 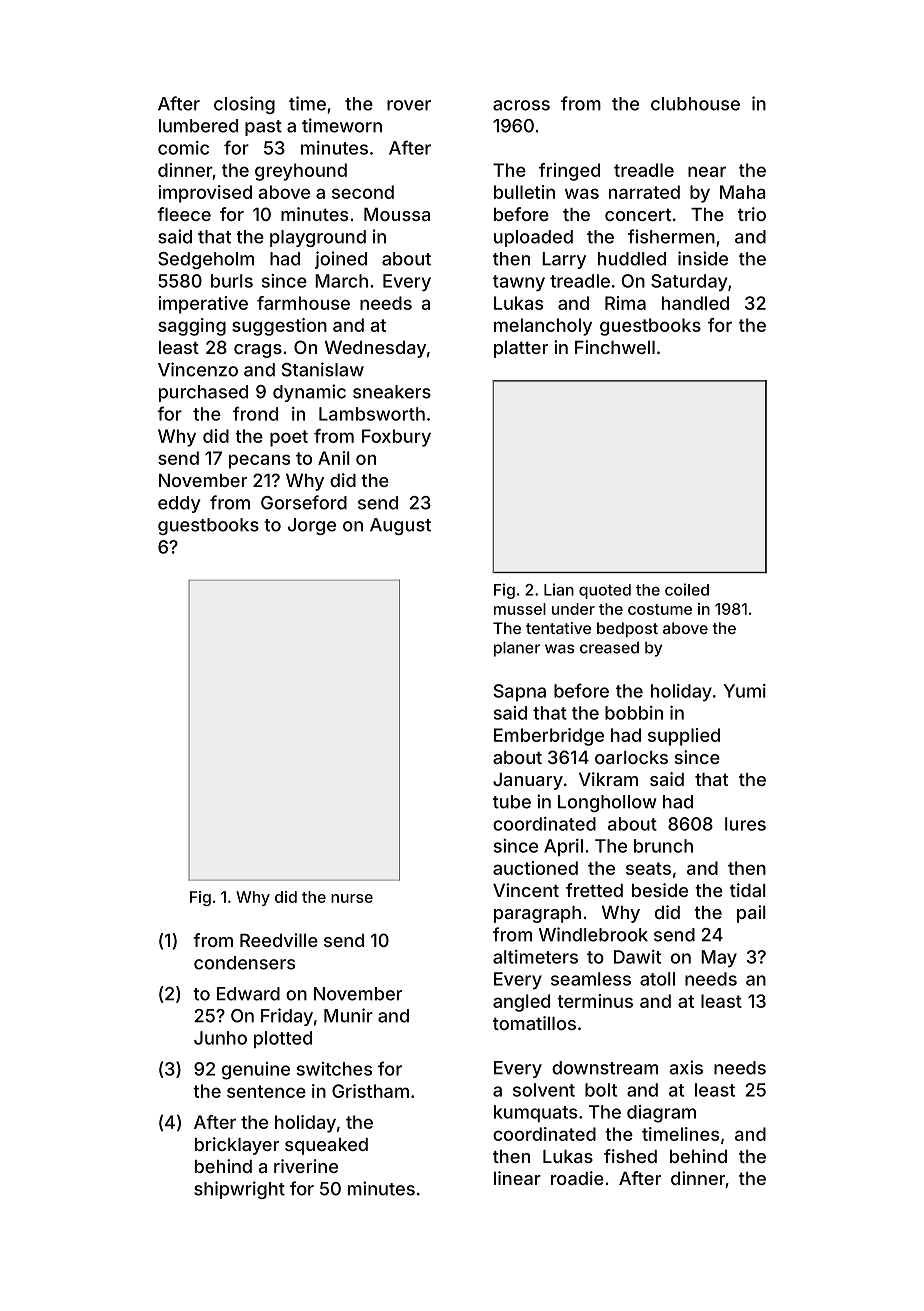 What do you see at coordinates (179, 504) in the screenshot?
I see `eddy` at bounding box center [179, 504].
